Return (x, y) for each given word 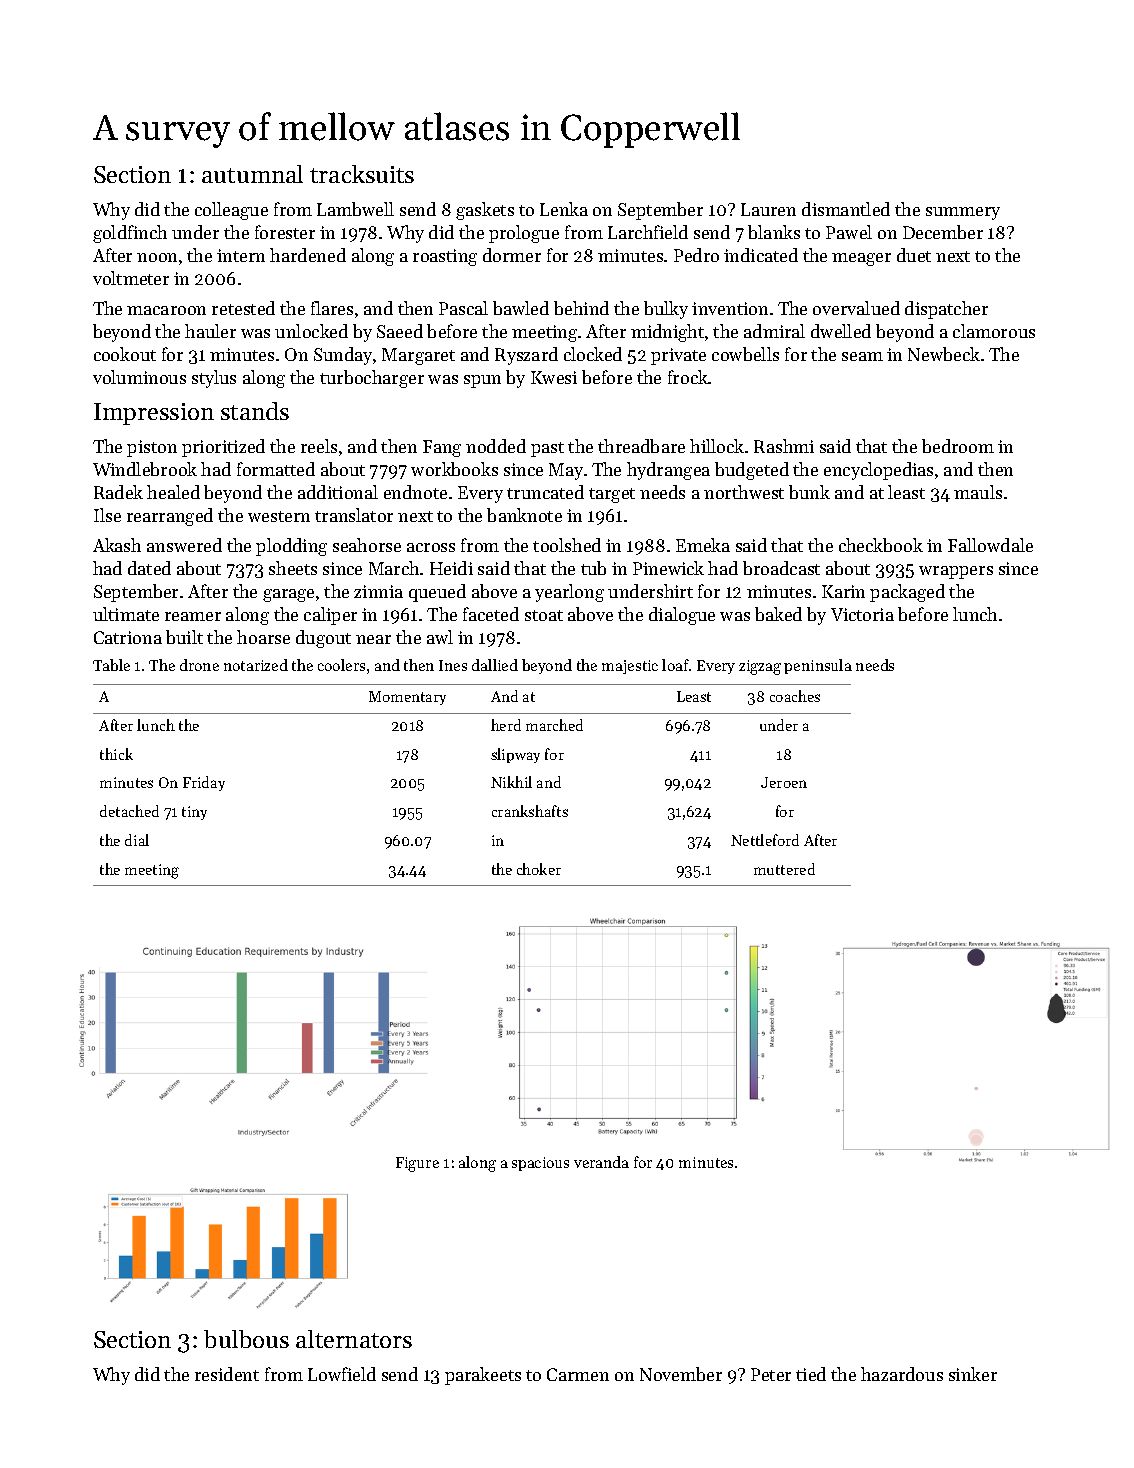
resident (227, 1374)
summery (963, 213)
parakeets (483, 1376)
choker (539, 869)
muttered (784, 869)
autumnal (252, 174)
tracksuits (362, 174)
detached (129, 811)
